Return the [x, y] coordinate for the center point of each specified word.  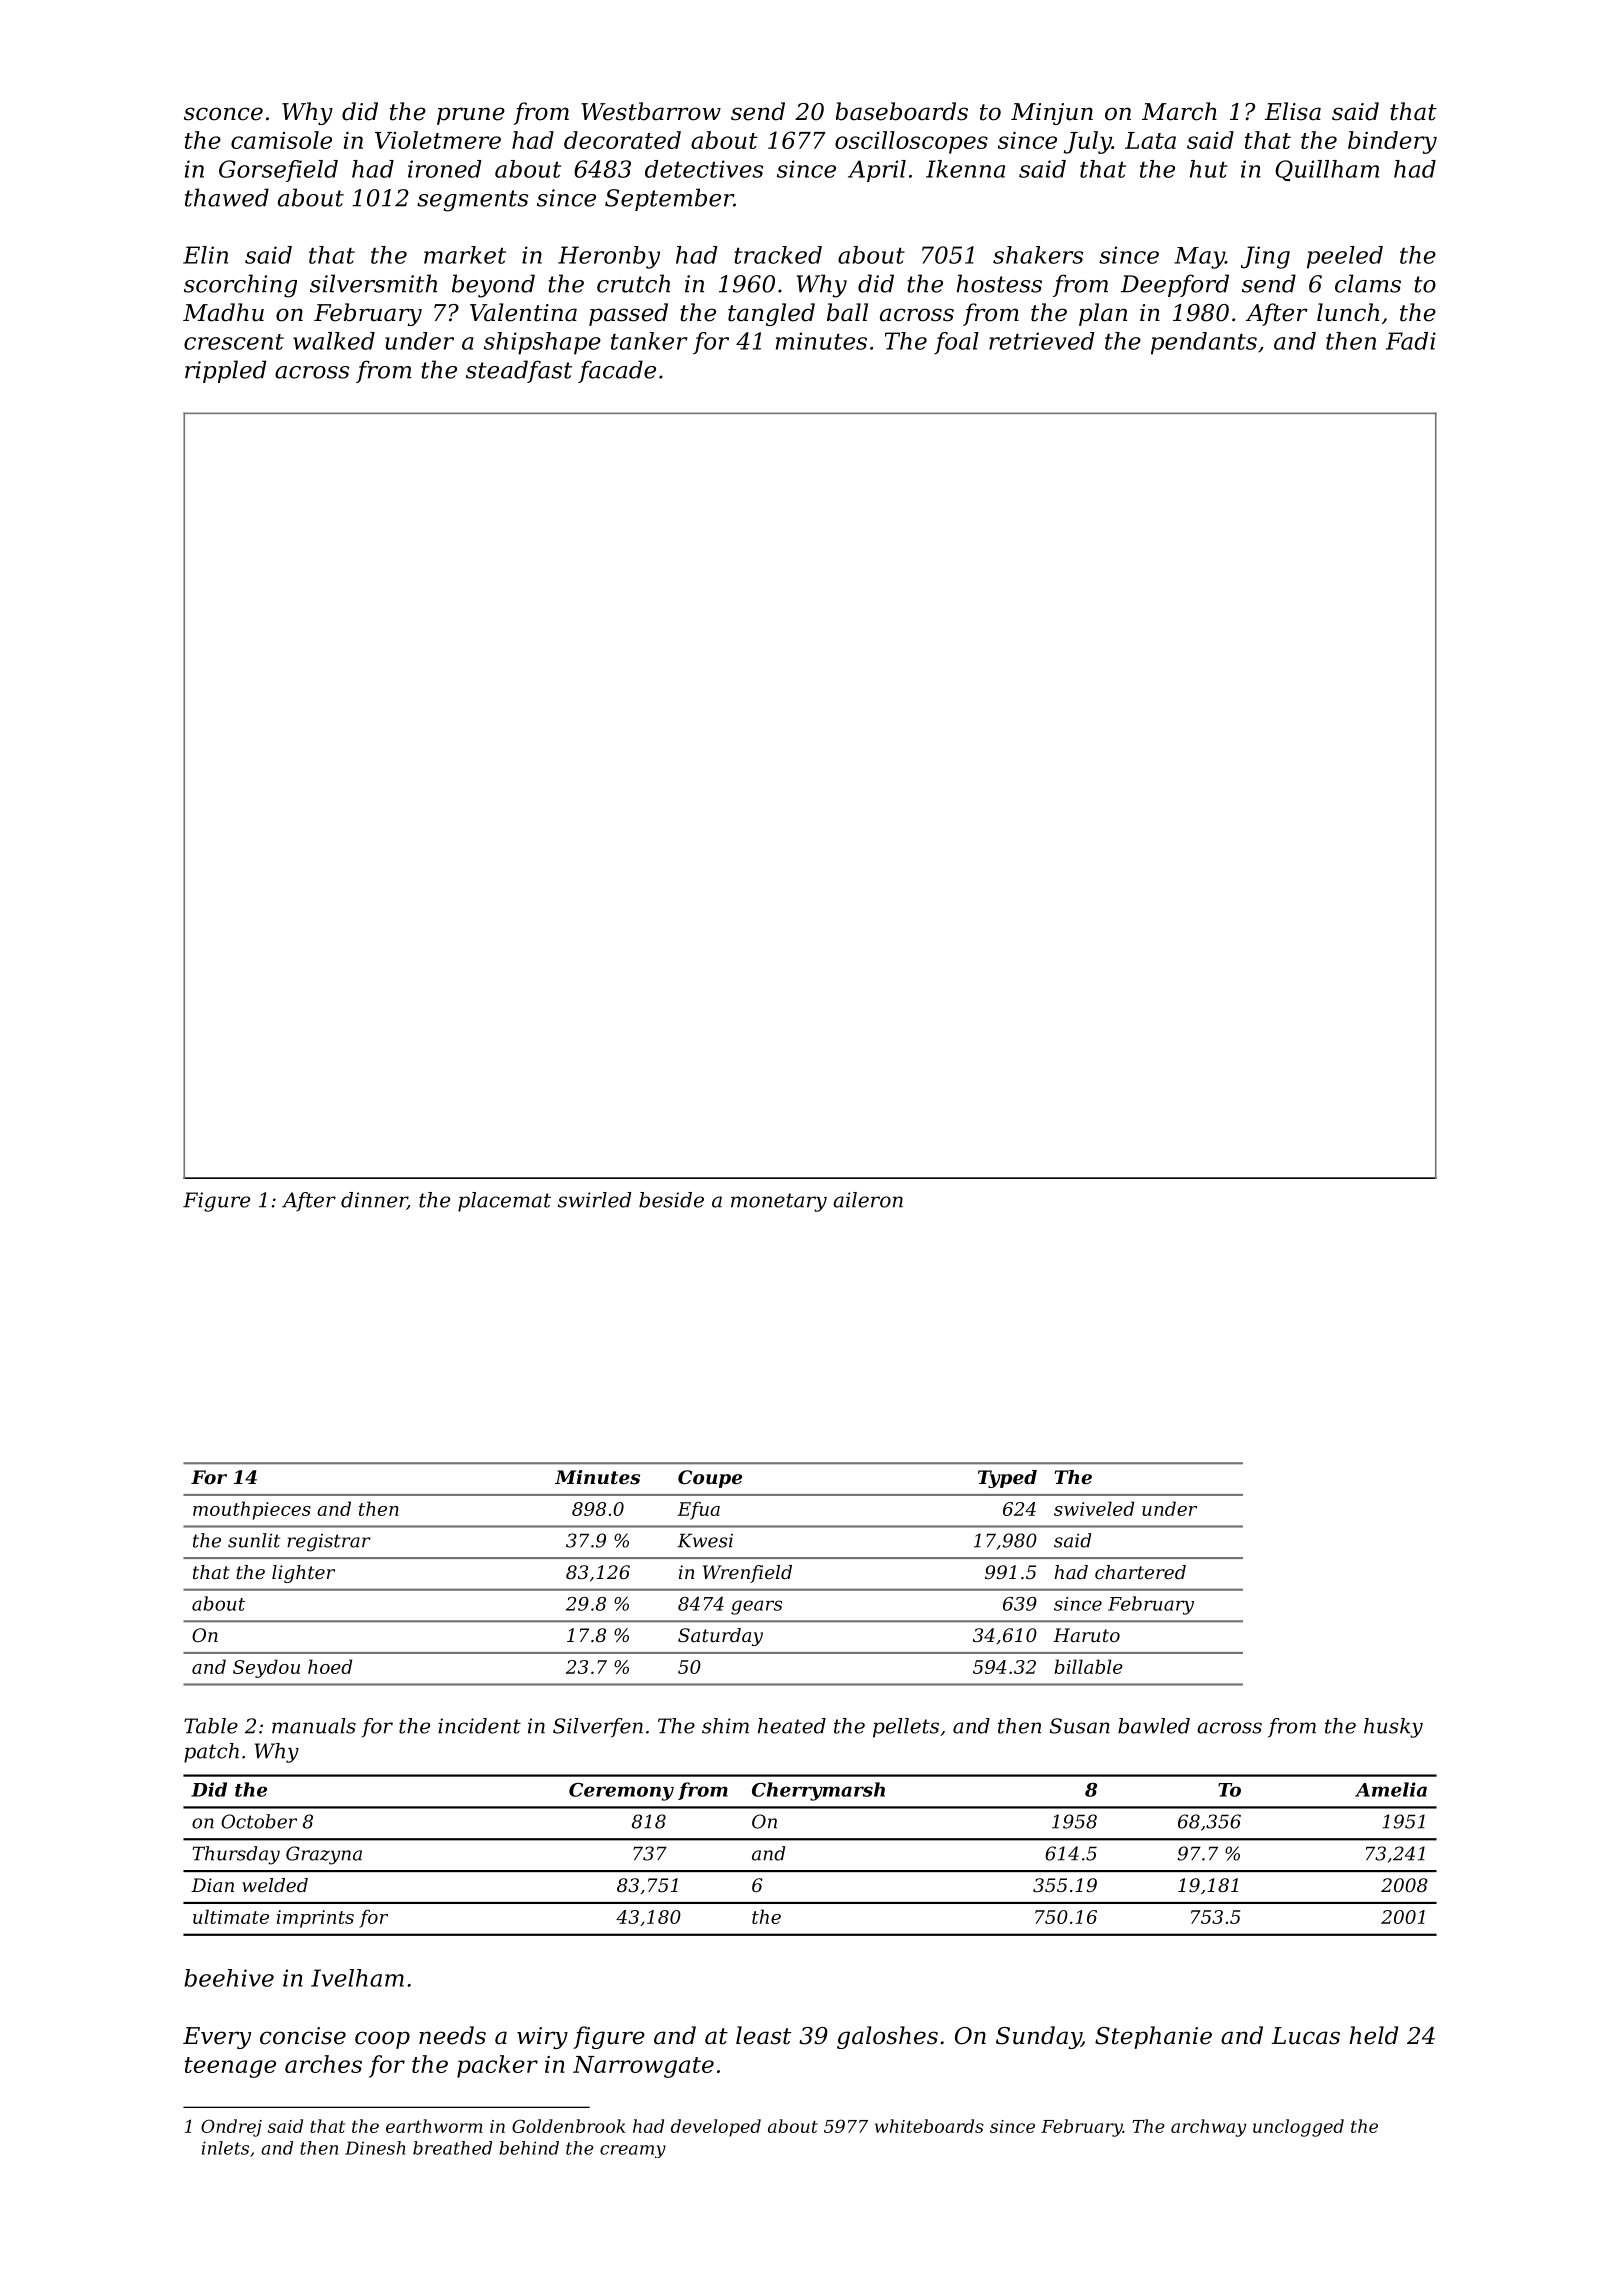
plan [1103, 314]
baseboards [902, 111]
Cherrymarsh [818, 1791]
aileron [868, 1200]
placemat [504, 1202]
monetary [779, 1202]
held [1373, 2035]
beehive [229, 1978]
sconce [223, 114]
